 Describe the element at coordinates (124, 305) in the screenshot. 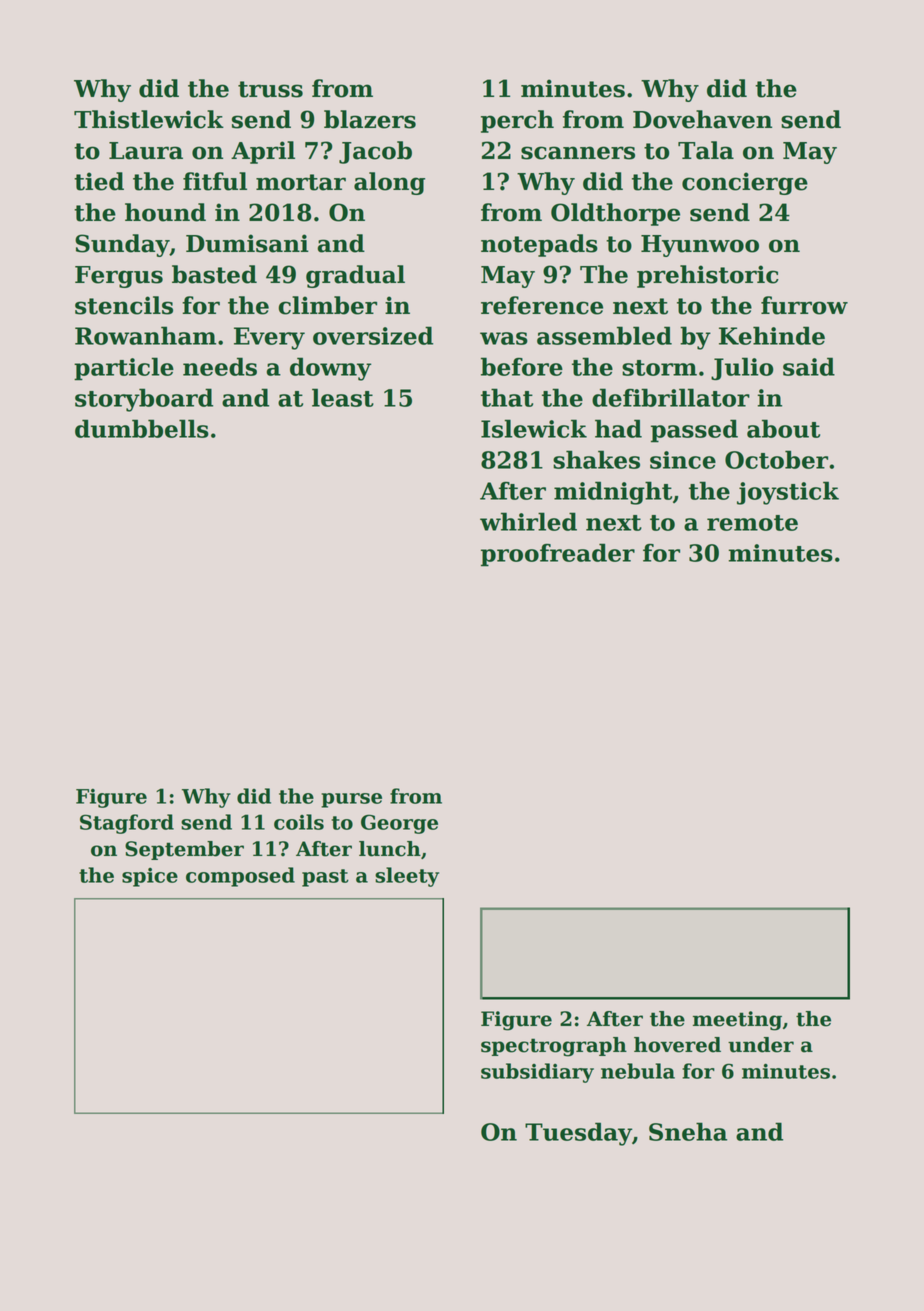

I see `stencils` at that location.
